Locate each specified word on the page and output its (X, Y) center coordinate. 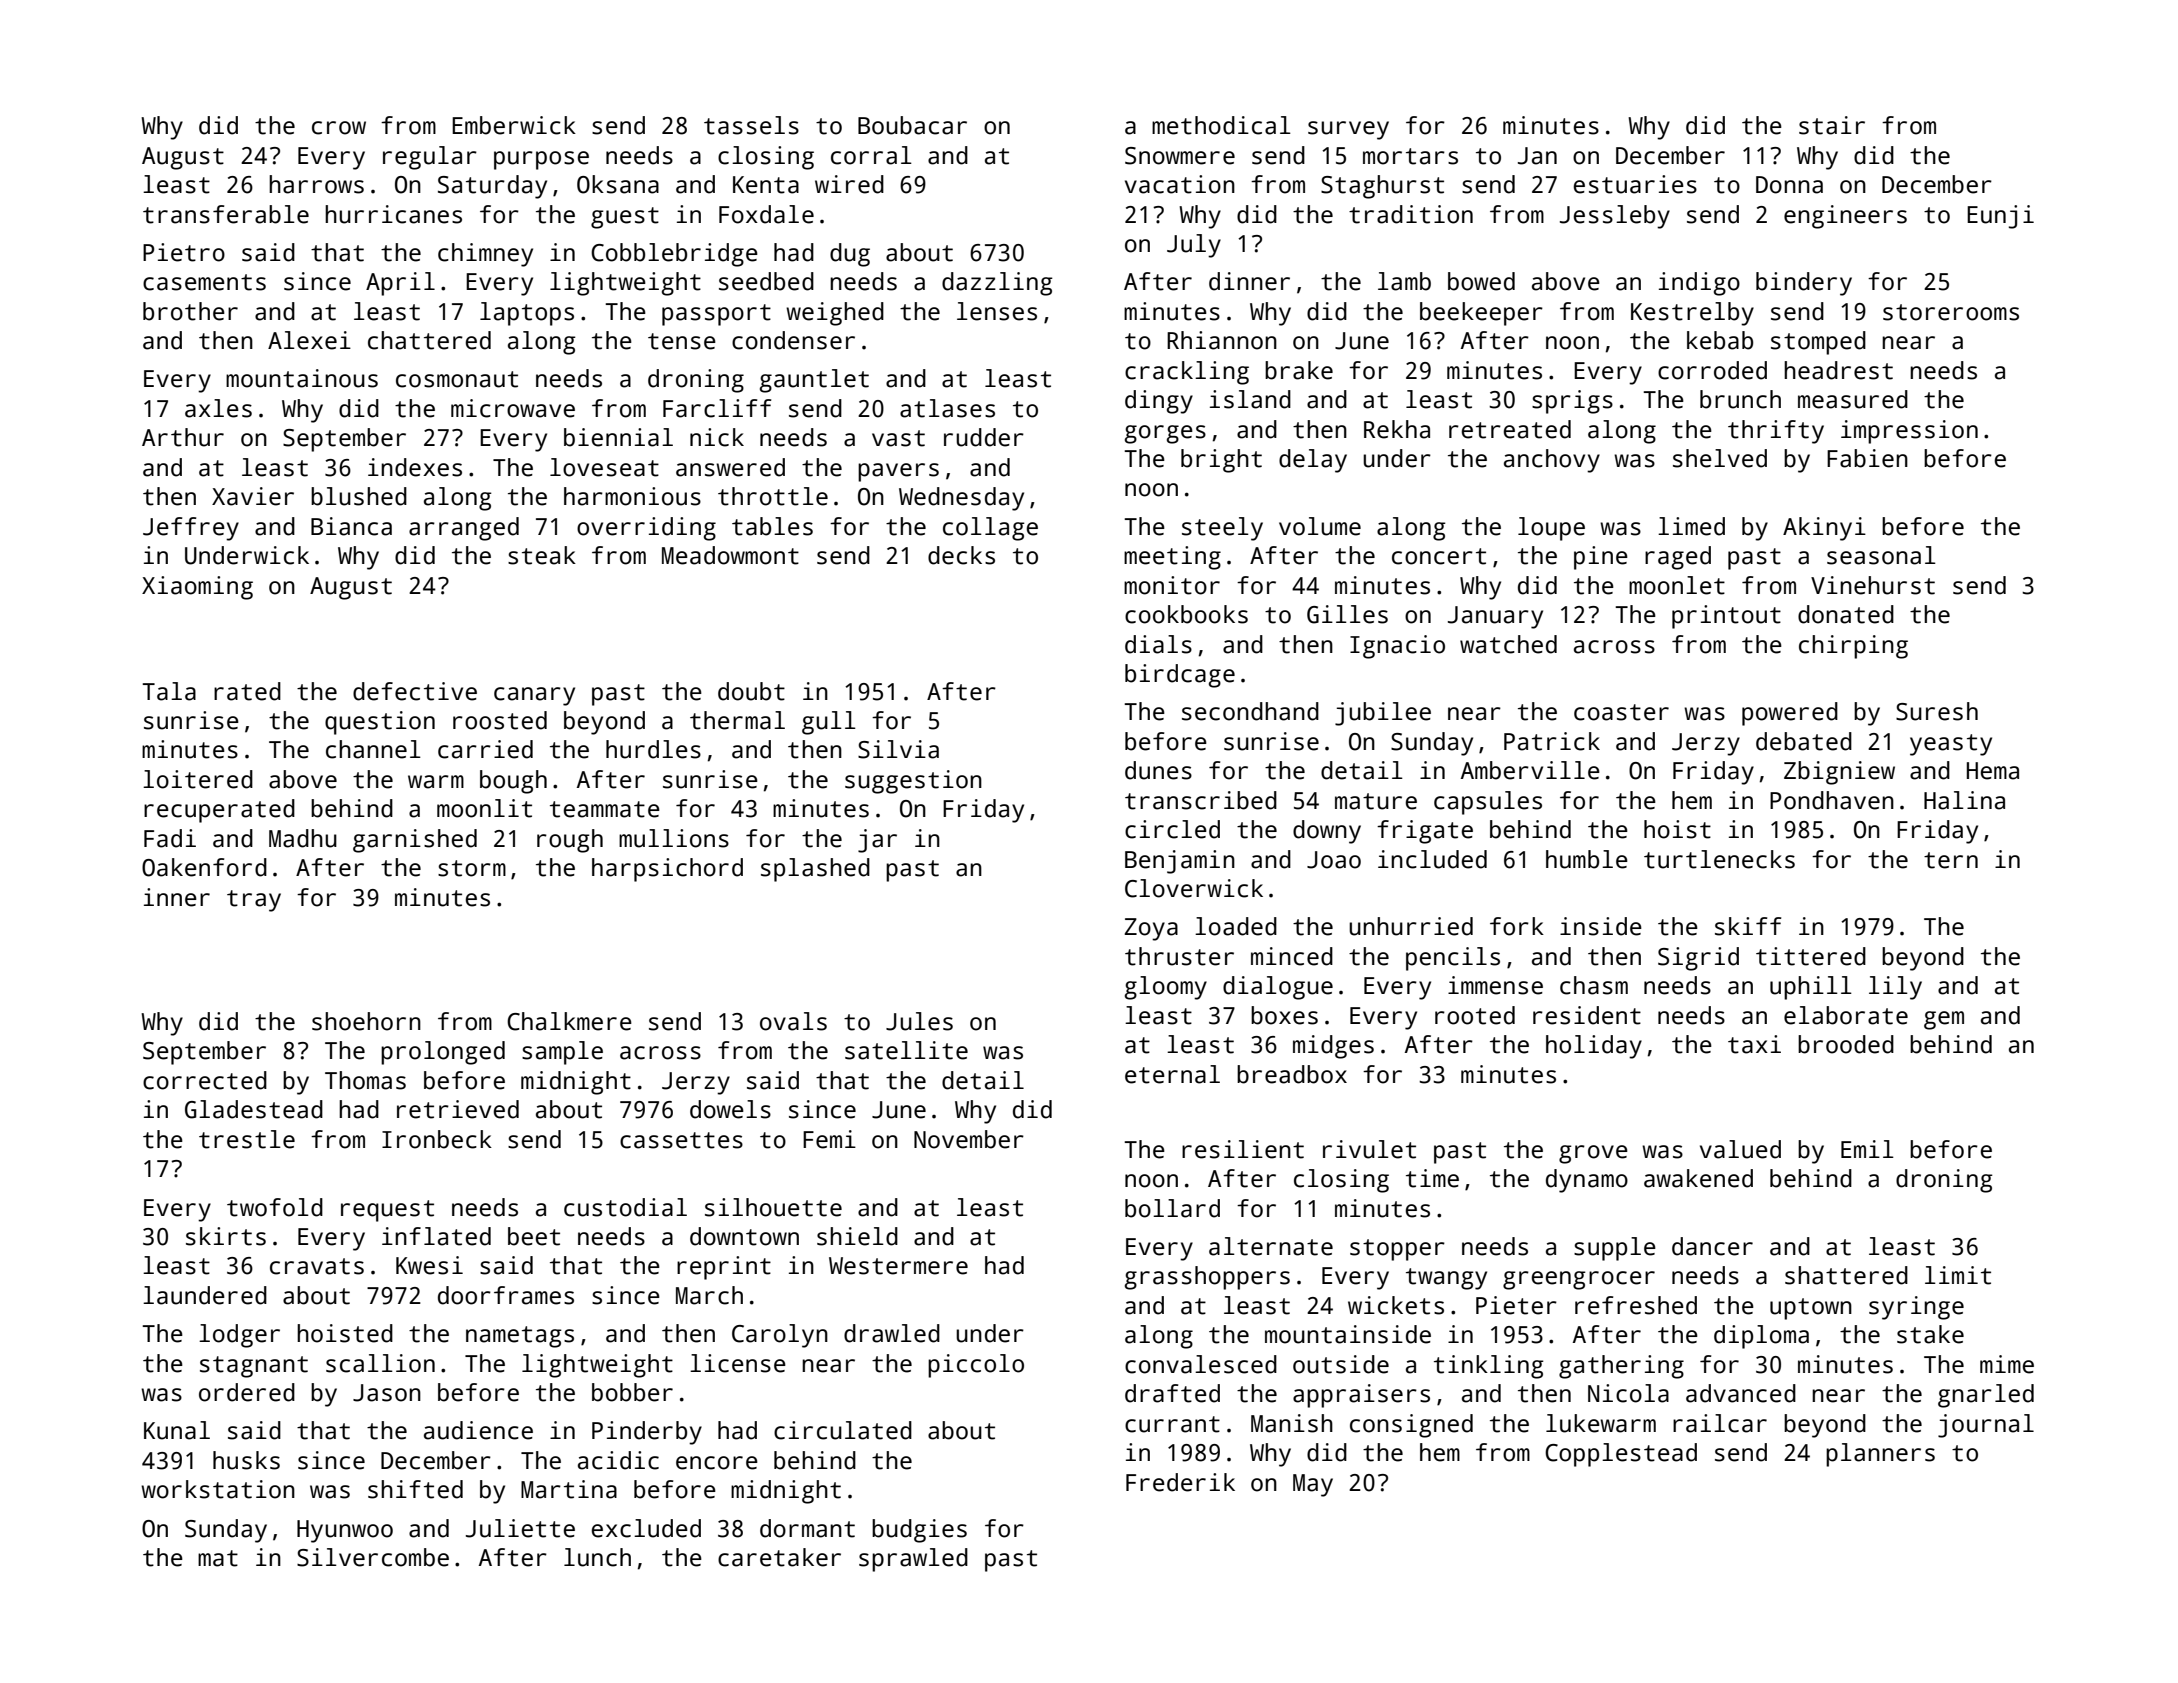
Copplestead (1621, 1455)
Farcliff (717, 408)
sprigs (1572, 402)
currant (1172, 1424)
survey (1348, 130)
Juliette (520, 1528)
